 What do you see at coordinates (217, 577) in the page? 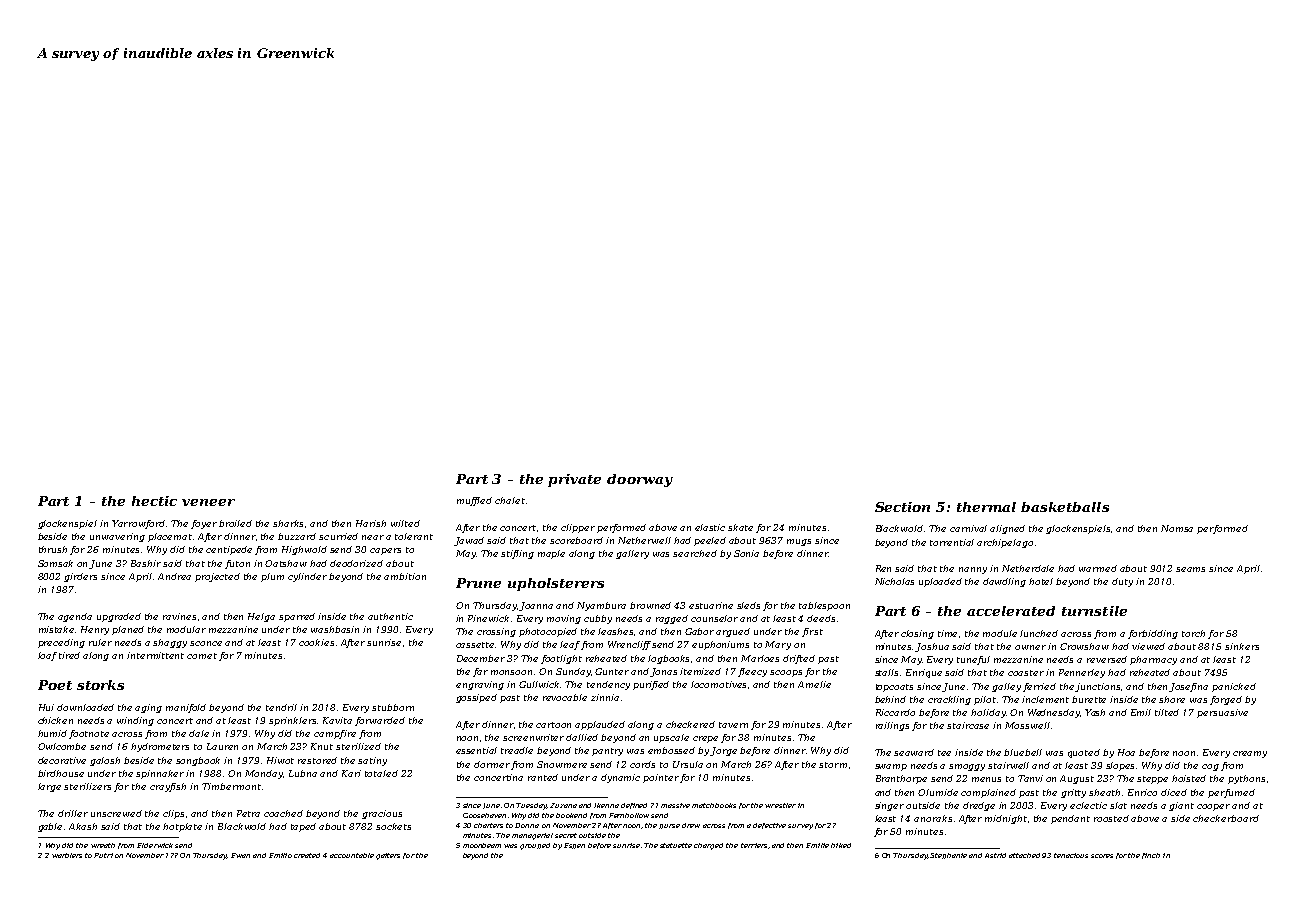
I see `projected` at bounding box center [217, 577].
